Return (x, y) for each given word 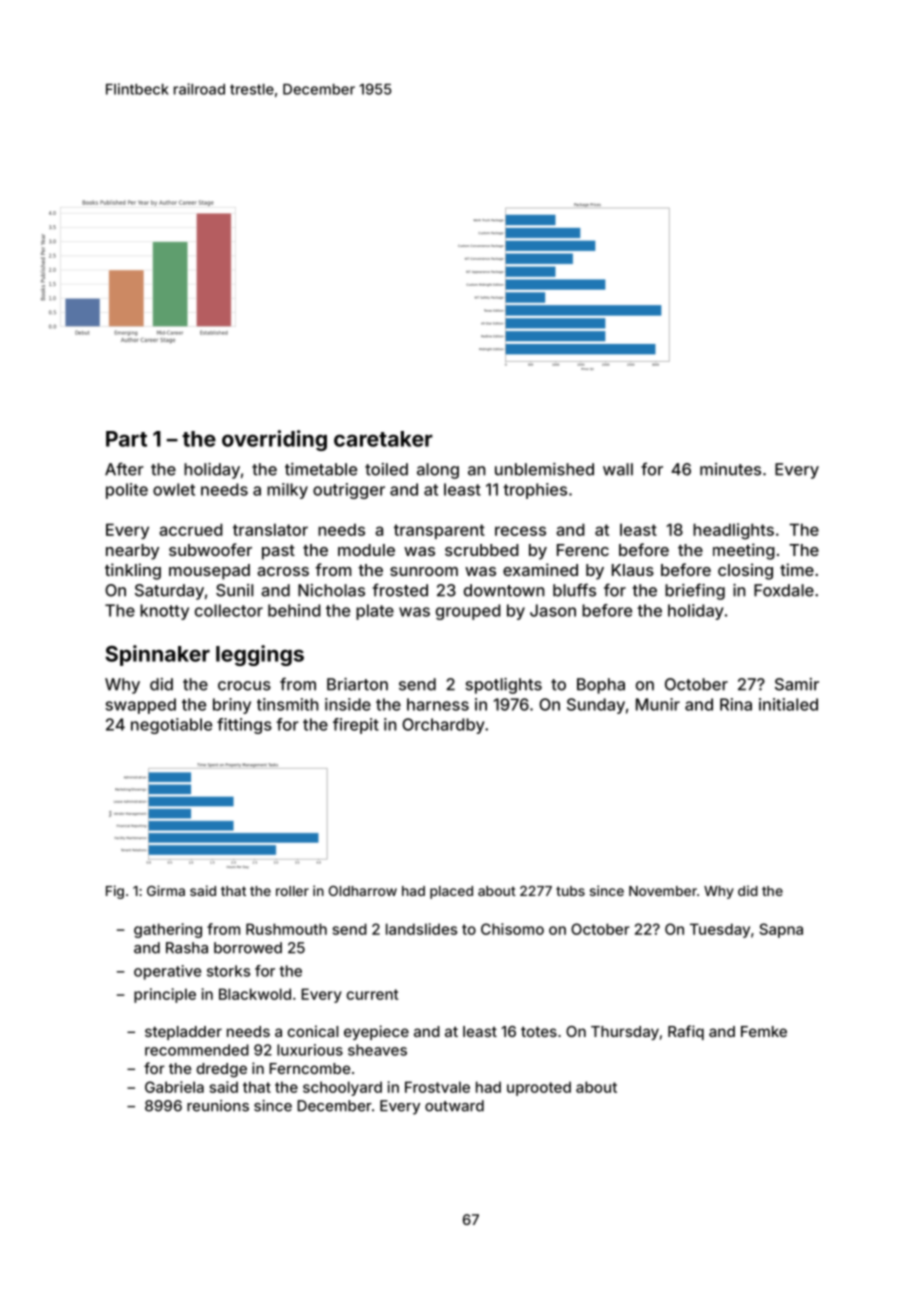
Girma (166, 890)
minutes (730, 469)
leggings (260, 655)
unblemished (544, 469)
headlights (733, 531)
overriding (274, 440)
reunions (218, 1106)
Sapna (781, 930)
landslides (421, 929)
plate (375, 612)
